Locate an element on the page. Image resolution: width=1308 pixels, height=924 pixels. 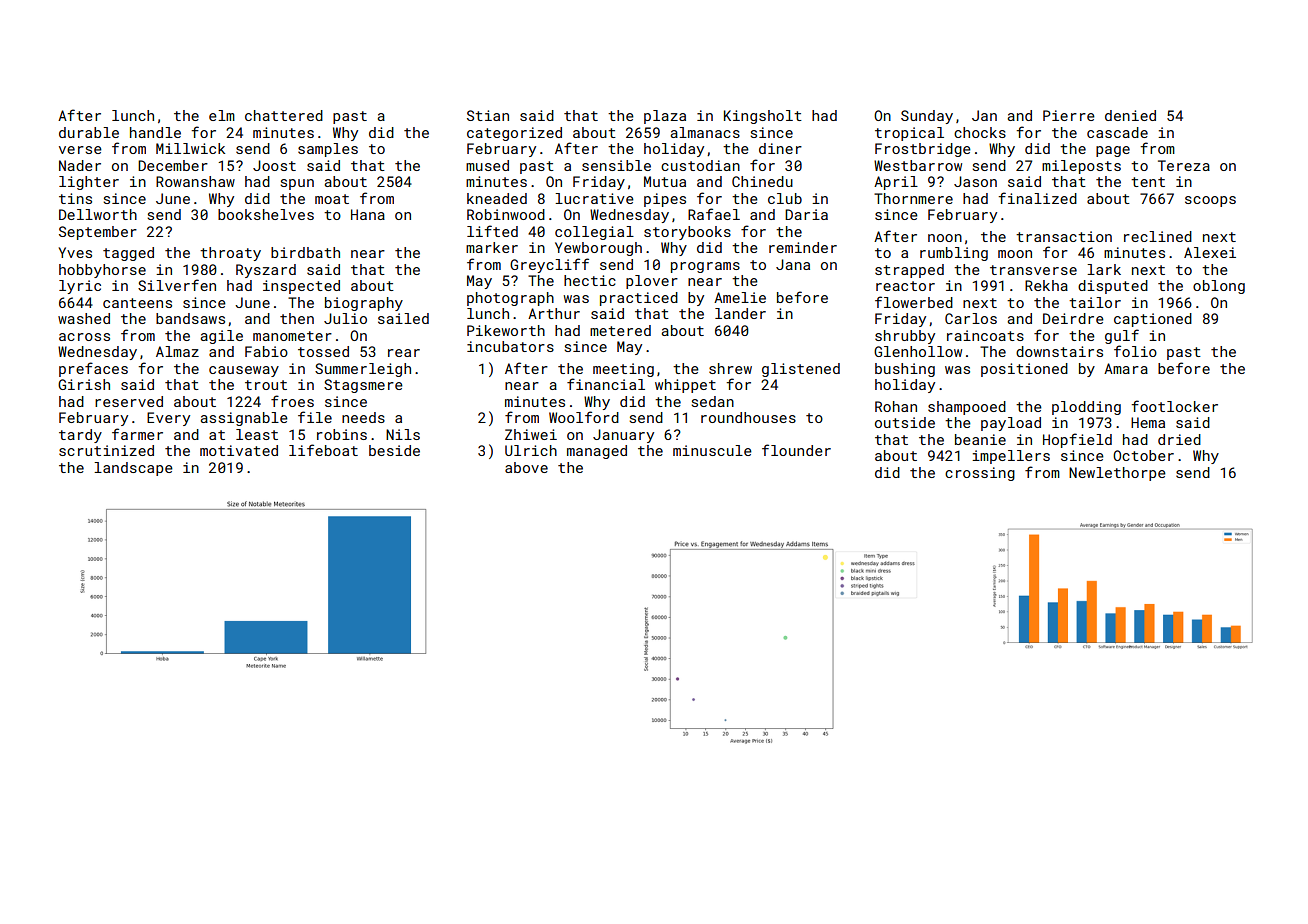
Newlethorpe is located at coordinates (1117, 474).
